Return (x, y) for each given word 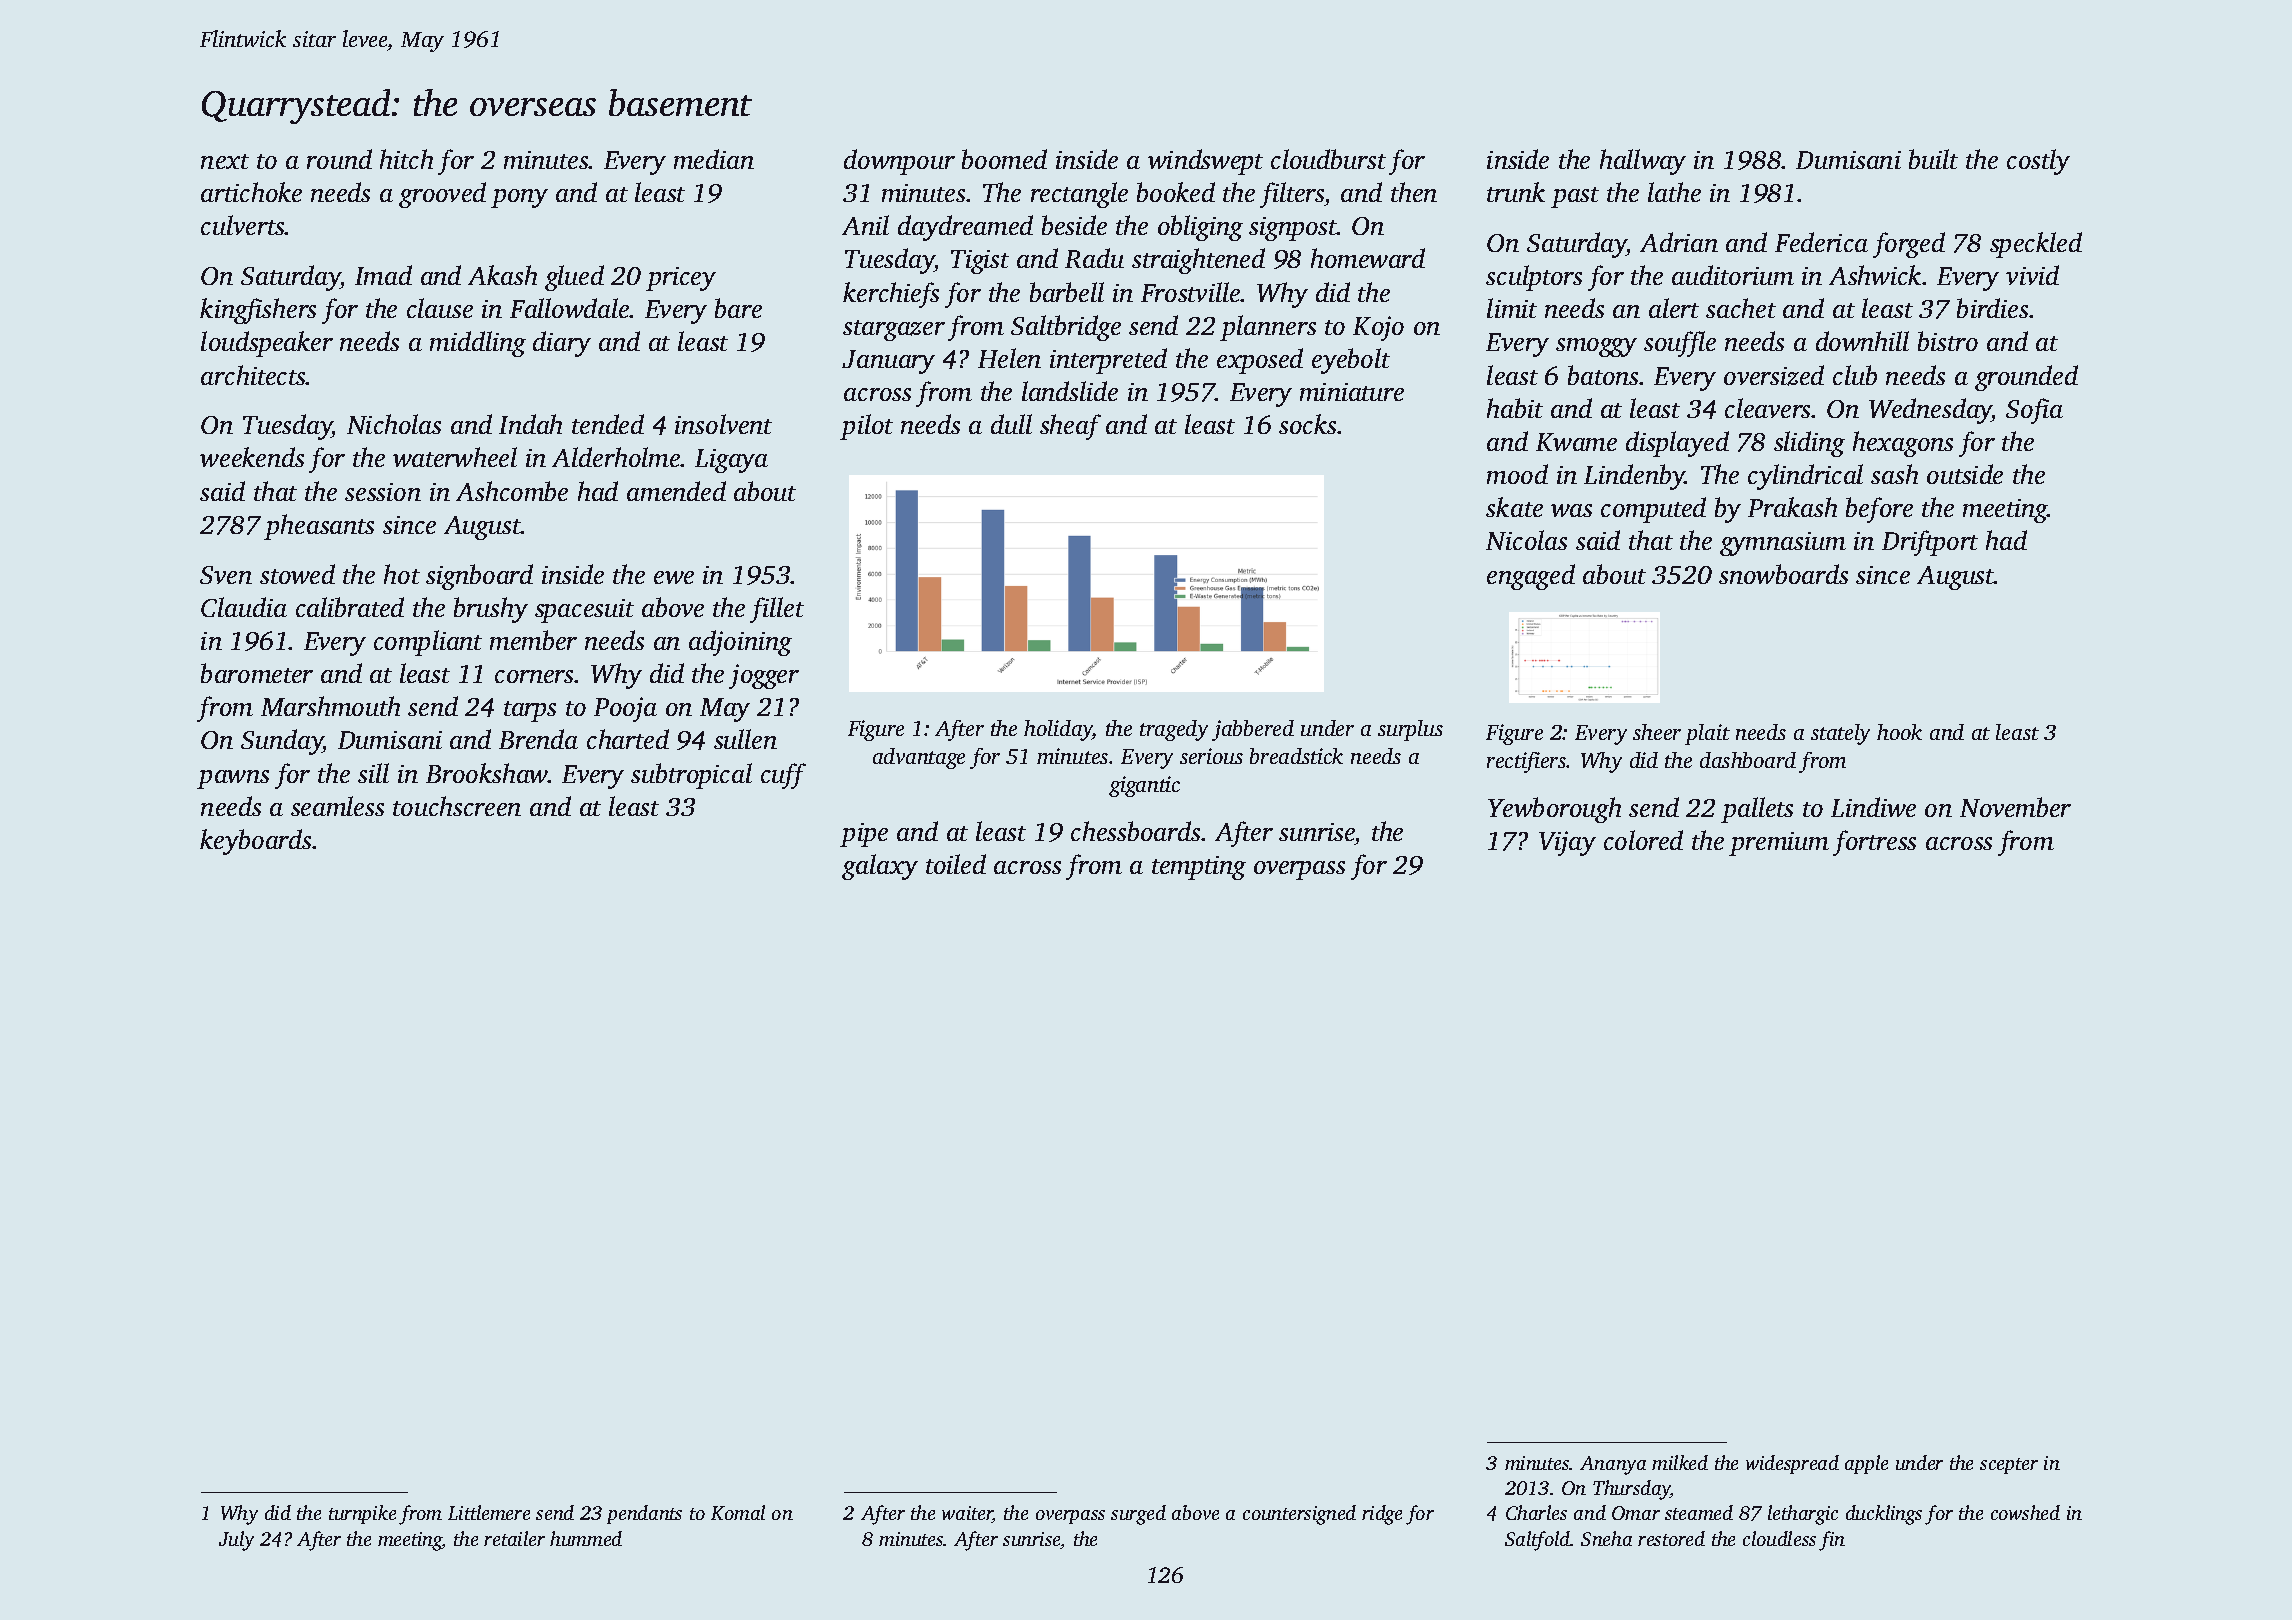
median (714, 159)
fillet (777, 610)
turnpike (362, 1514)
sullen (745, 739)
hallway (1643, 162)
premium (1779, 844)
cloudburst (1328, 159)
